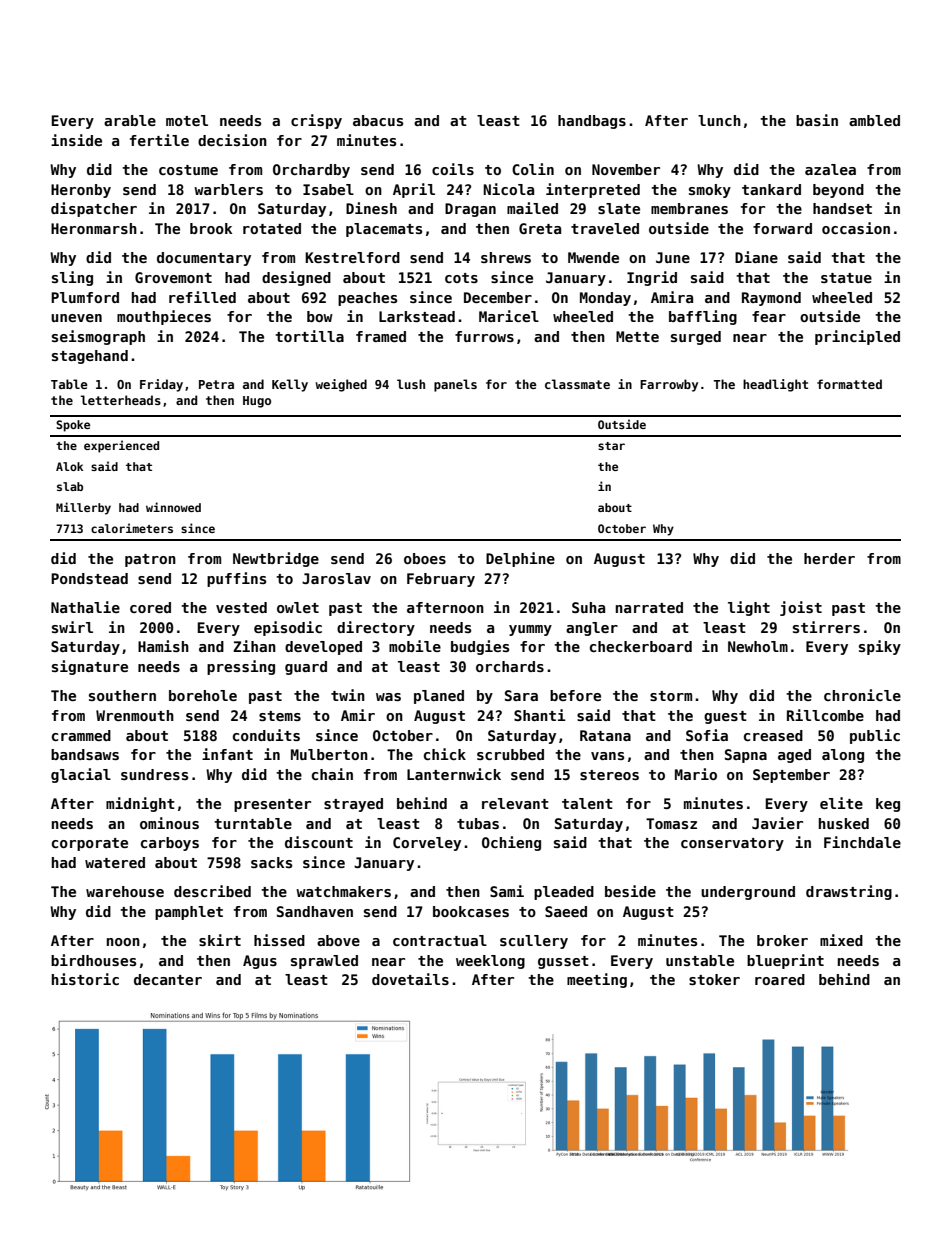 This page has width=952, height=1233. I want to click on Dinesh, so click(371, 208).
